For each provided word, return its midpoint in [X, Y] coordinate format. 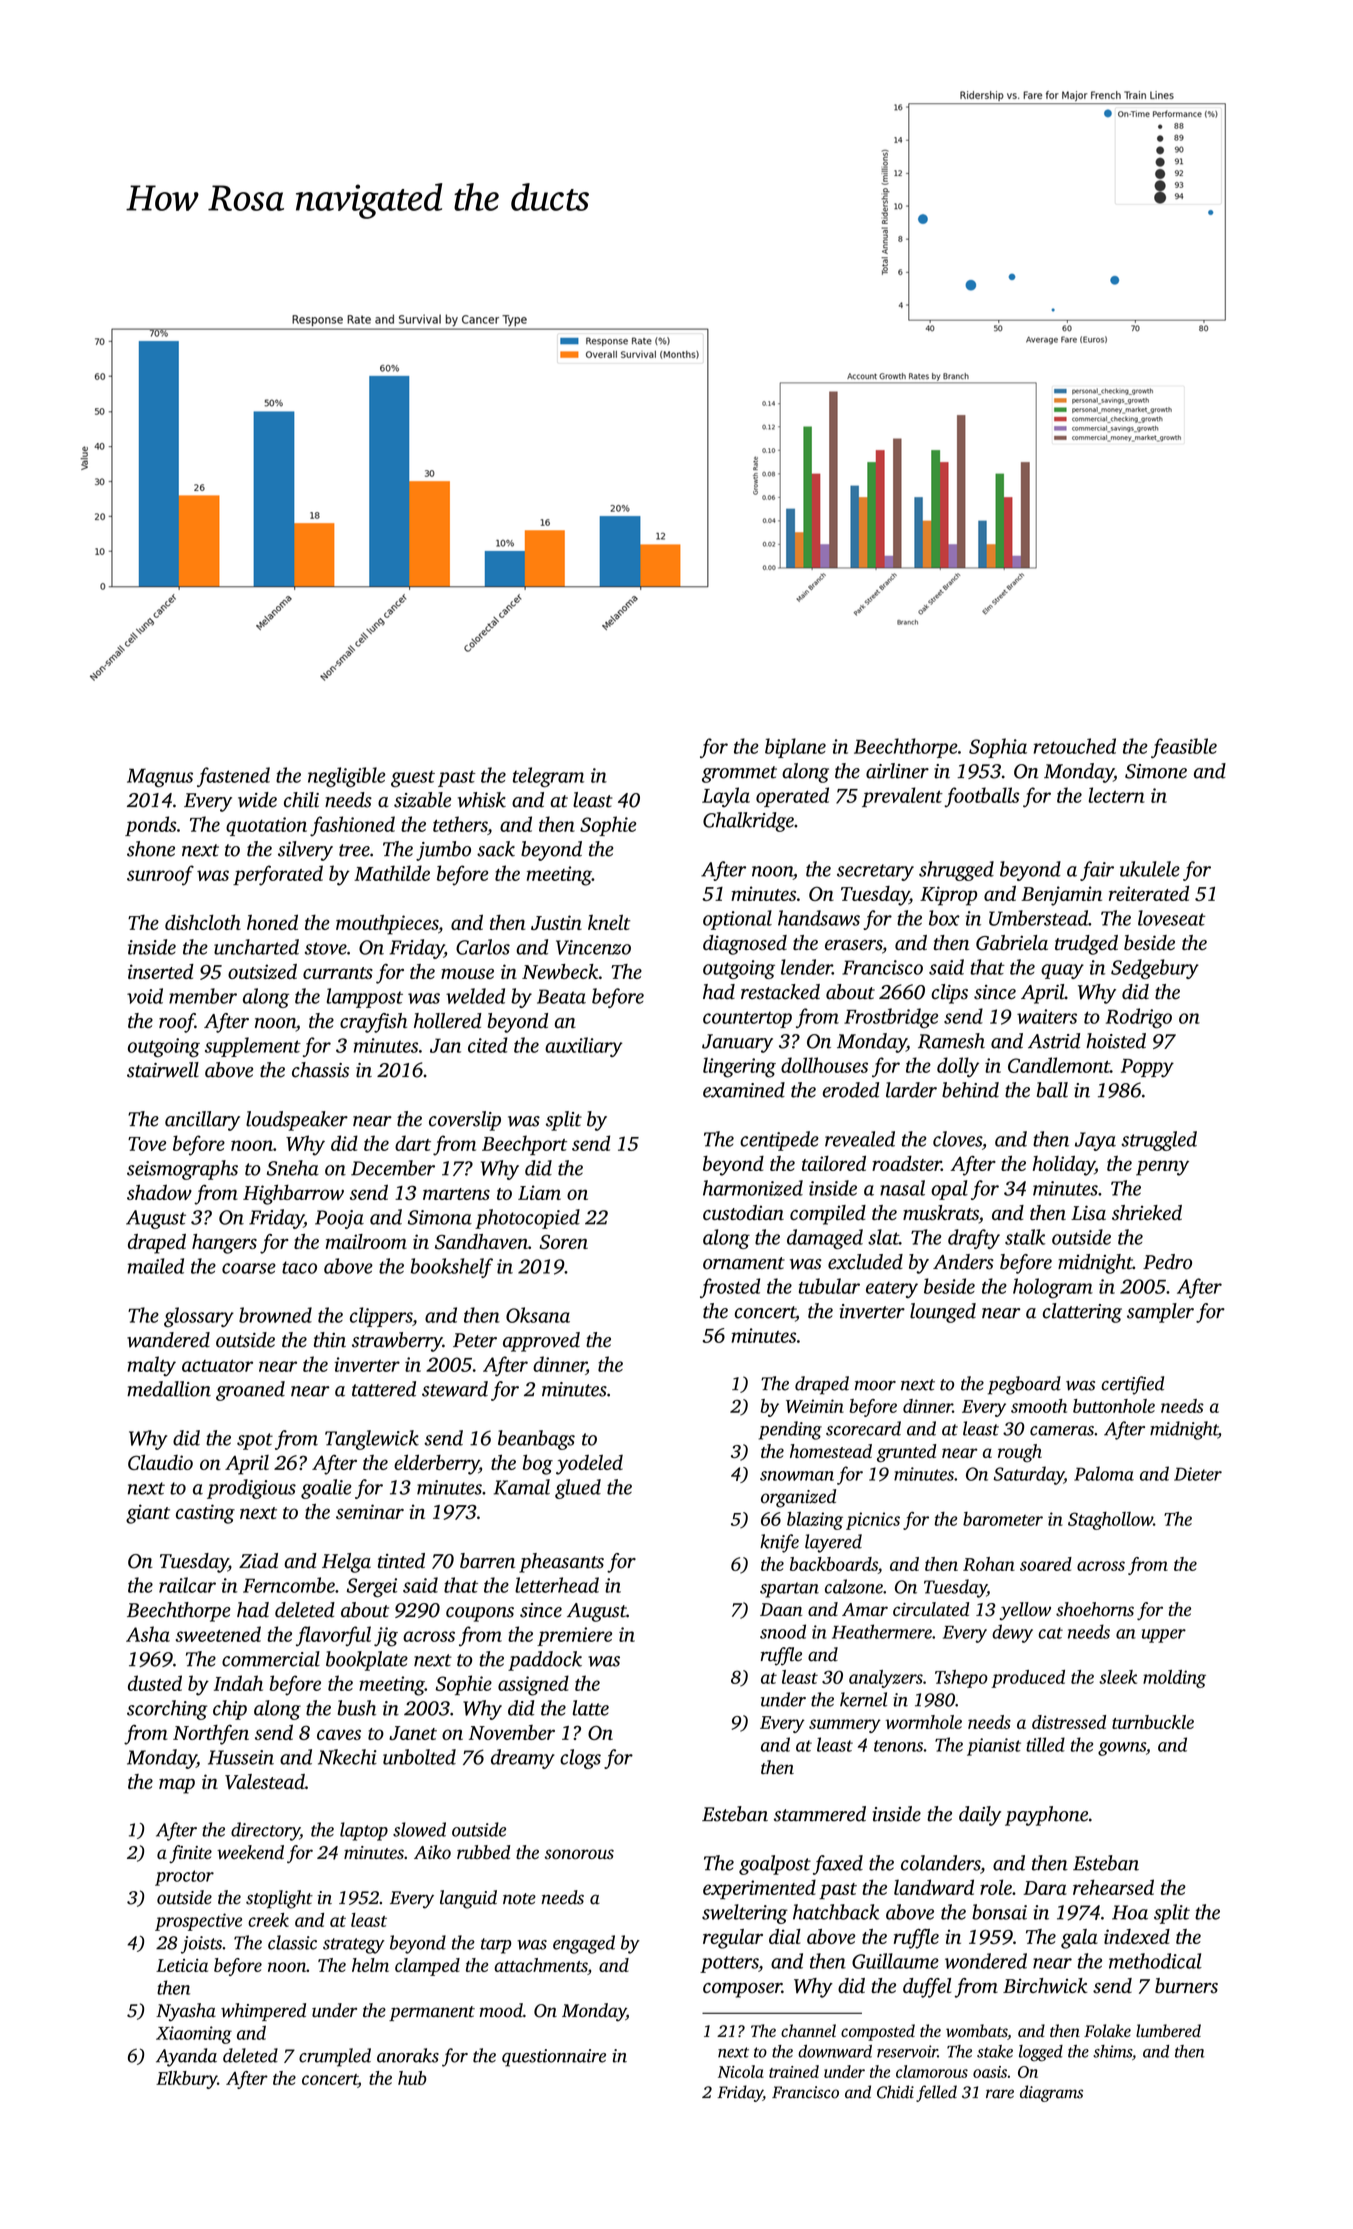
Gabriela [1012, 943]
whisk [482, 800]
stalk [1025, 1237]
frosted [730, 1288]
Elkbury [186, 2080]
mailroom [366, 1241]
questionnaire [554, 2058]
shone [151, 849]
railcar [187, 1585]
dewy [1012, 1633]
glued [578, 1489]
